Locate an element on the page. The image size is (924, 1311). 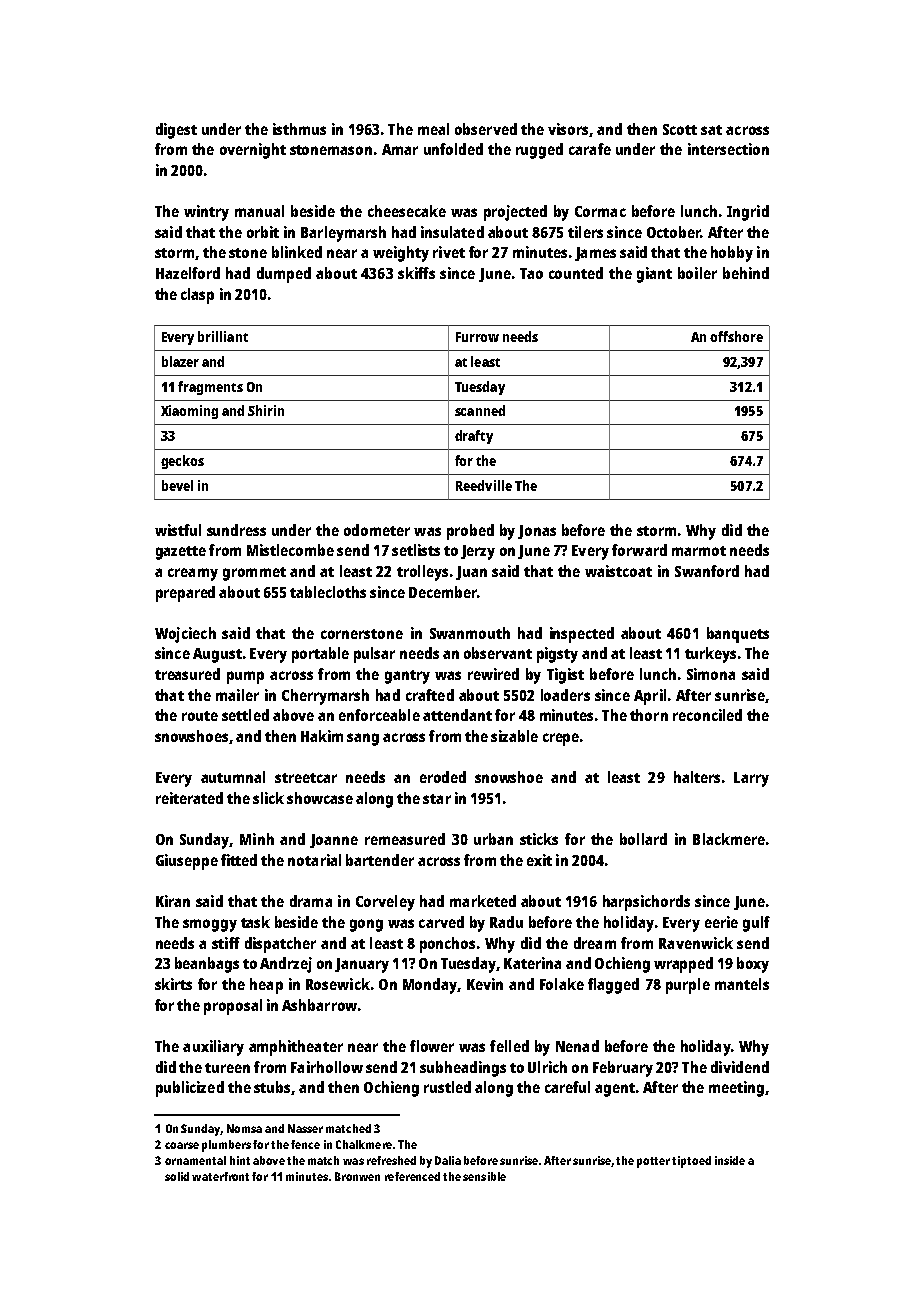
autumnal is located at coordinates (233, 777).
